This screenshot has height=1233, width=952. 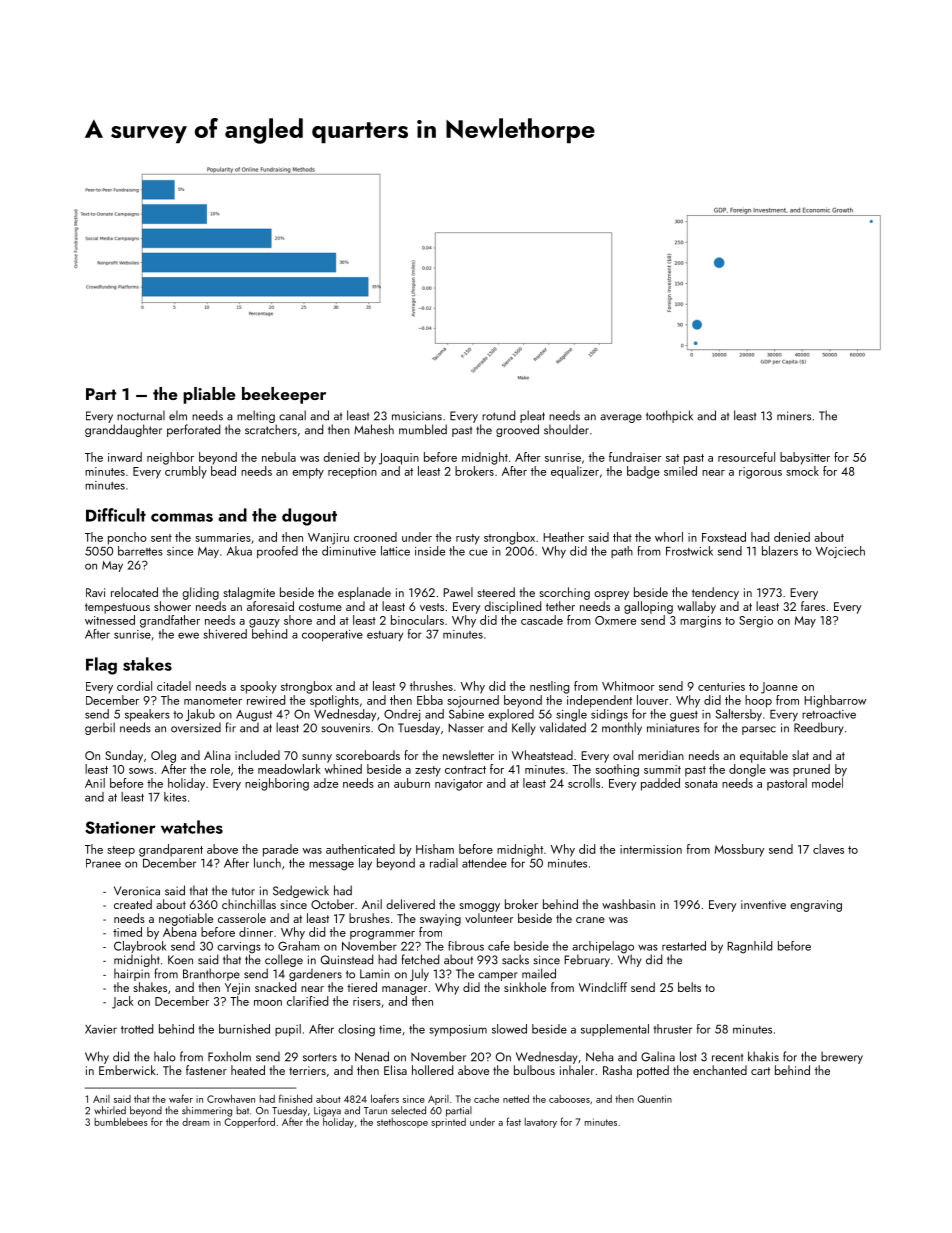 What do you see at coordinates (466, 714) in the screenshot?
I see `Sabine` at bounding box center [466, 714].
